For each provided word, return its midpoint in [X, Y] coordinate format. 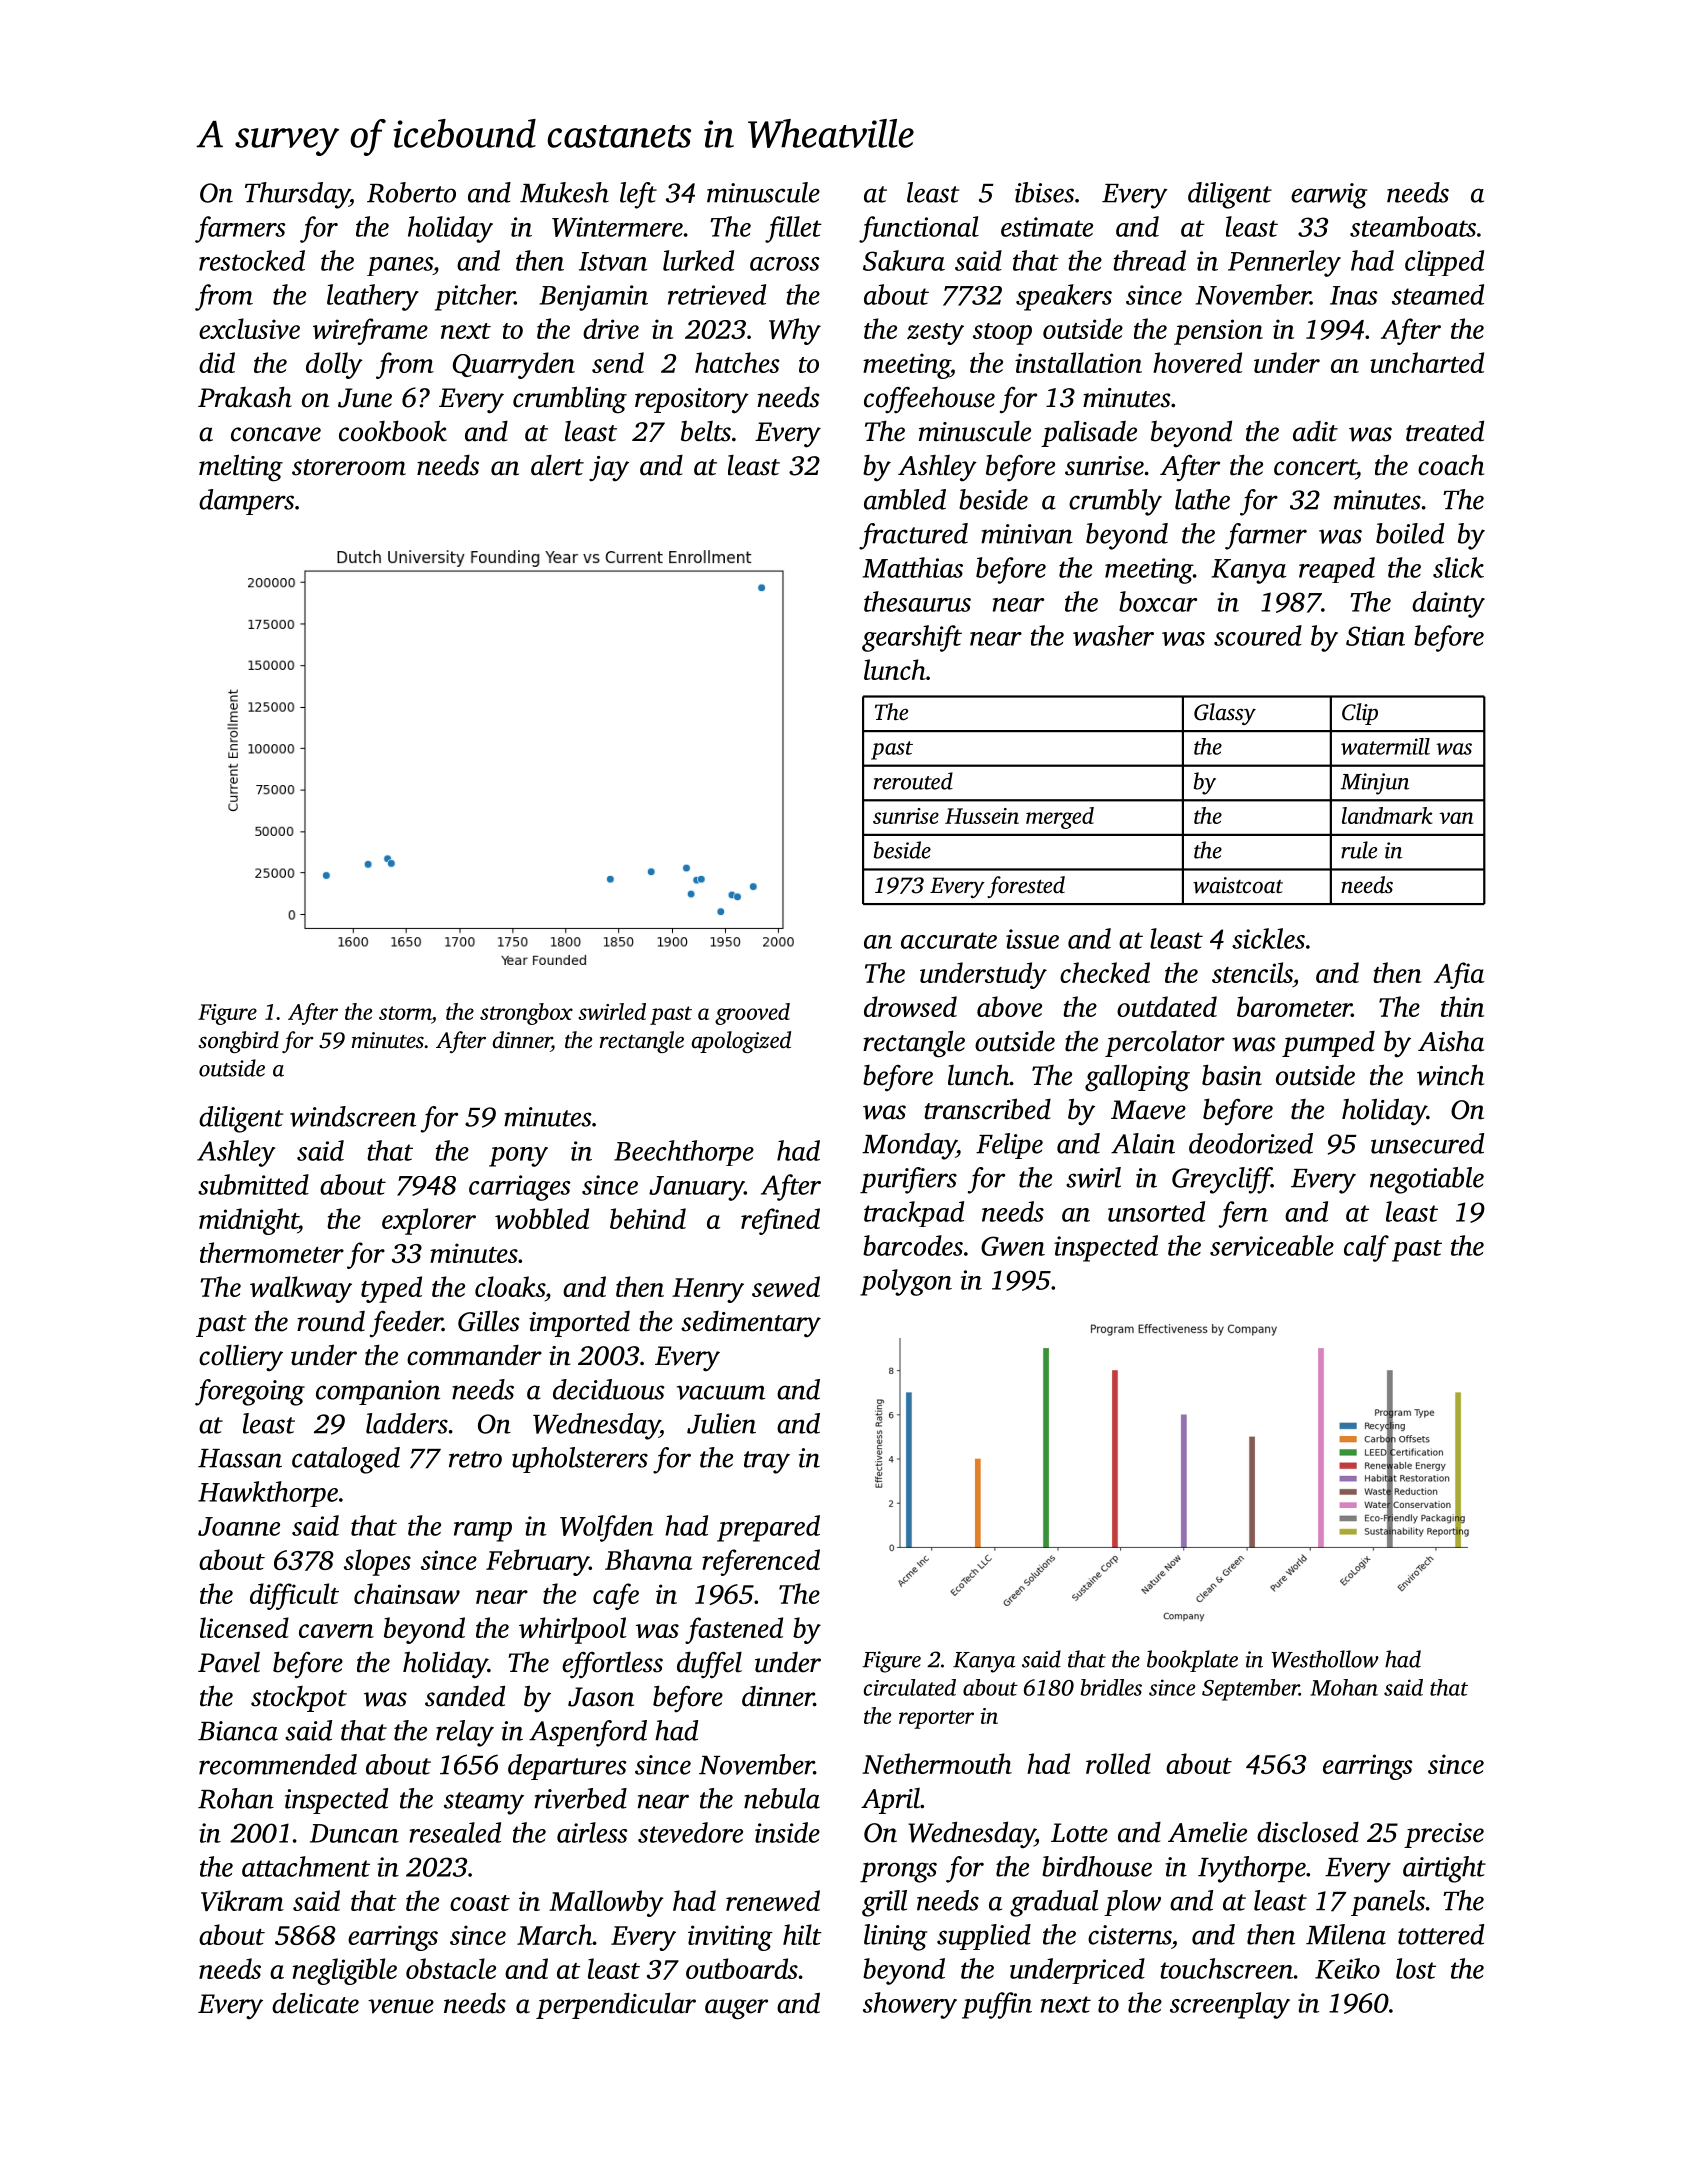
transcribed [987, 1109]
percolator [1165, 1044]
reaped [1337, 570]
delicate [315, 2003]
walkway [301, 1289]
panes [400, 266]
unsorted [1156, 1211]
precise [1444, 1835]
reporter [936, 1719]
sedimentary [751, 1324]
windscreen [353, 1116]
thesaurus [917, 601]
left [638, 195]
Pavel [229, 1662]
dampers [246, 502]
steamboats [1413, 226]
